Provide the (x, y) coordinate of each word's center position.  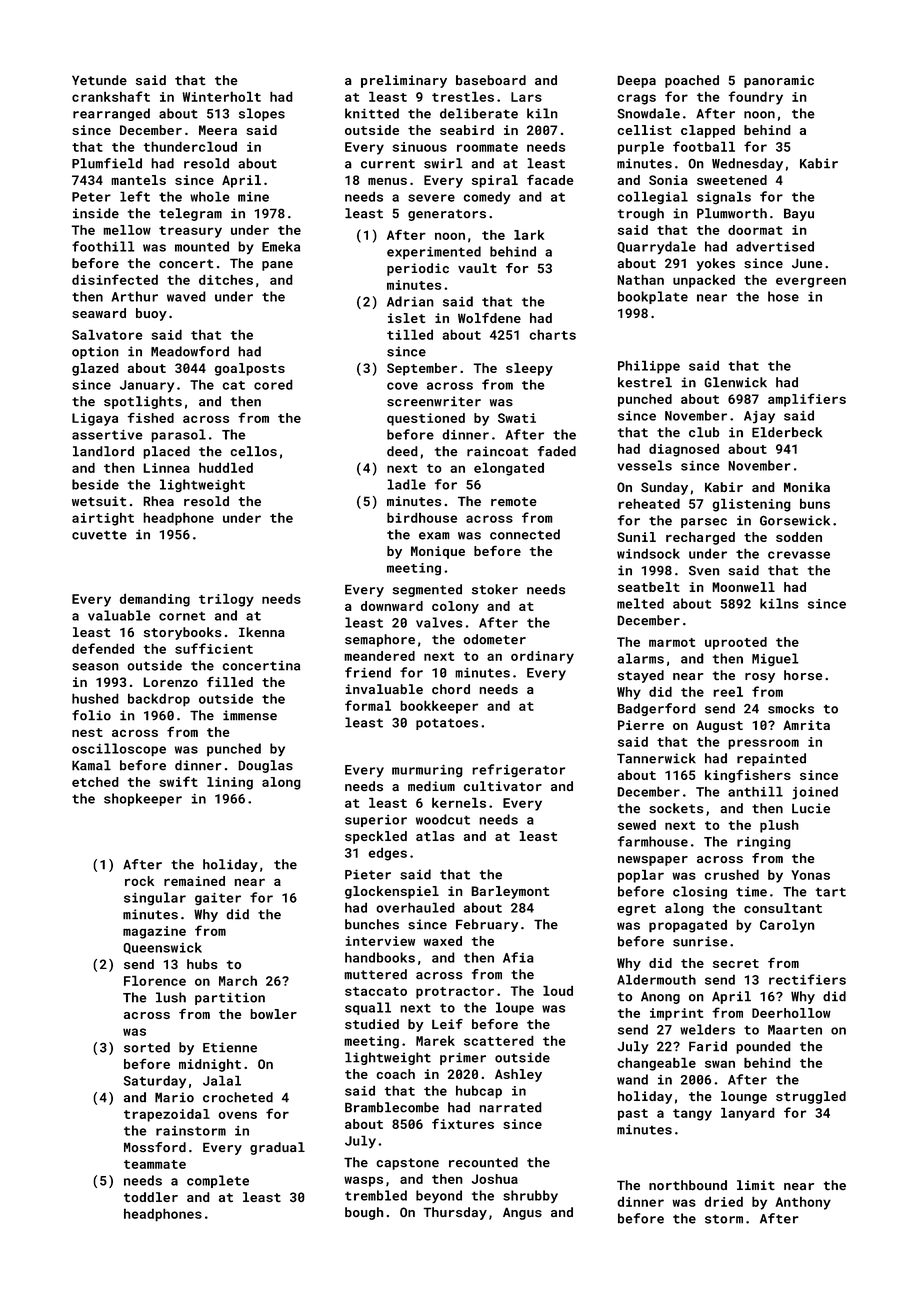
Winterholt (222, 96)
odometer (494, 639)
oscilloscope (119, 750)
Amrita (806, 725)
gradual (277, 1148)
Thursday (455, 1213)
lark (529, 235)
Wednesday (747, 164)
